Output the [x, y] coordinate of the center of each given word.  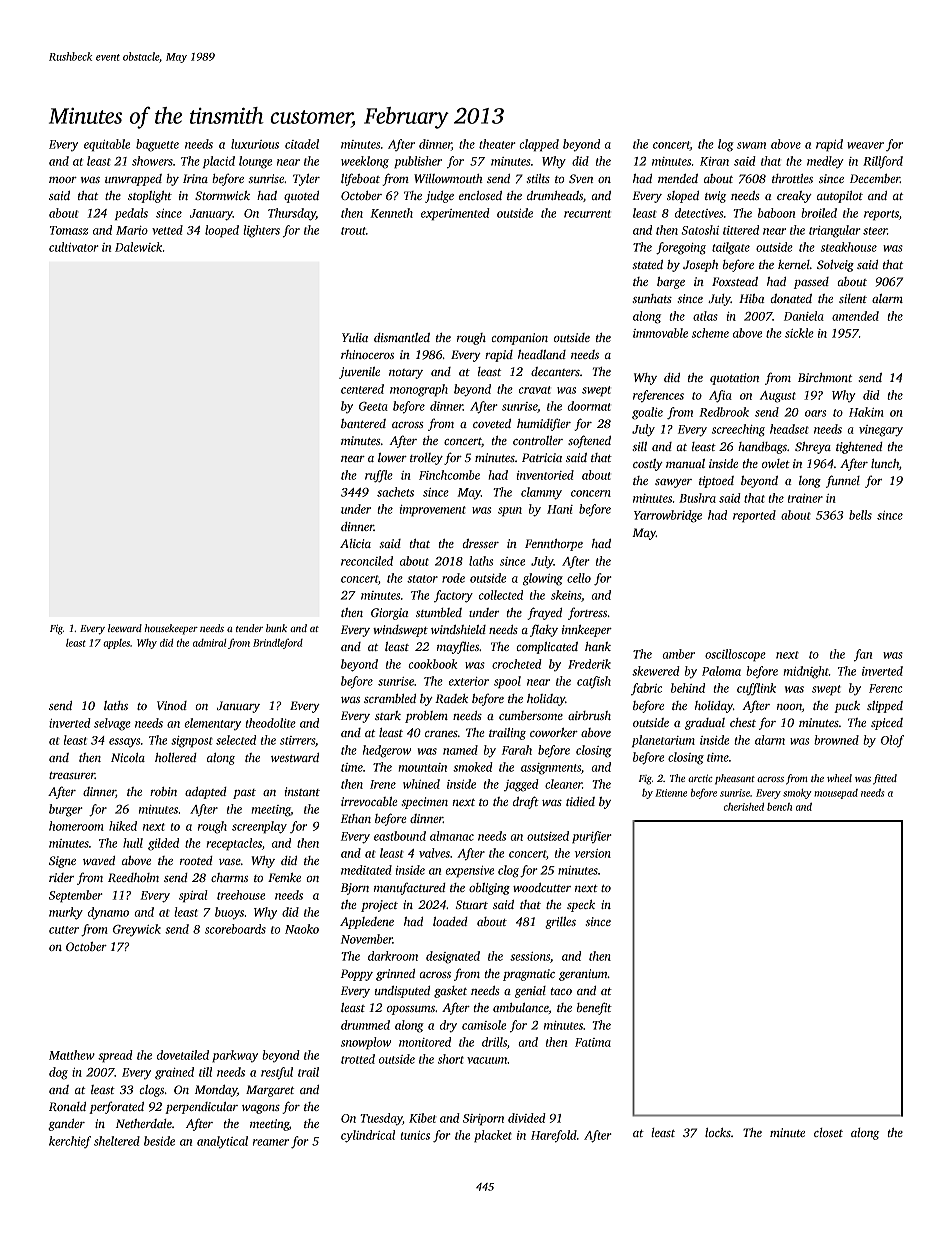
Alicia [355, 543]
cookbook [432, 664]
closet [828, 1132]
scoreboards [235, 929]
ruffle [379, 476]
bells [860, 515]
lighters [261, 231]
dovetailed [183, 1055]
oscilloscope [735, 655]
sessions [530, 956]
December [875, 178]
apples [116, 644]
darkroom [393, 956]
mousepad [836, 794]
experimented [455, 214]
